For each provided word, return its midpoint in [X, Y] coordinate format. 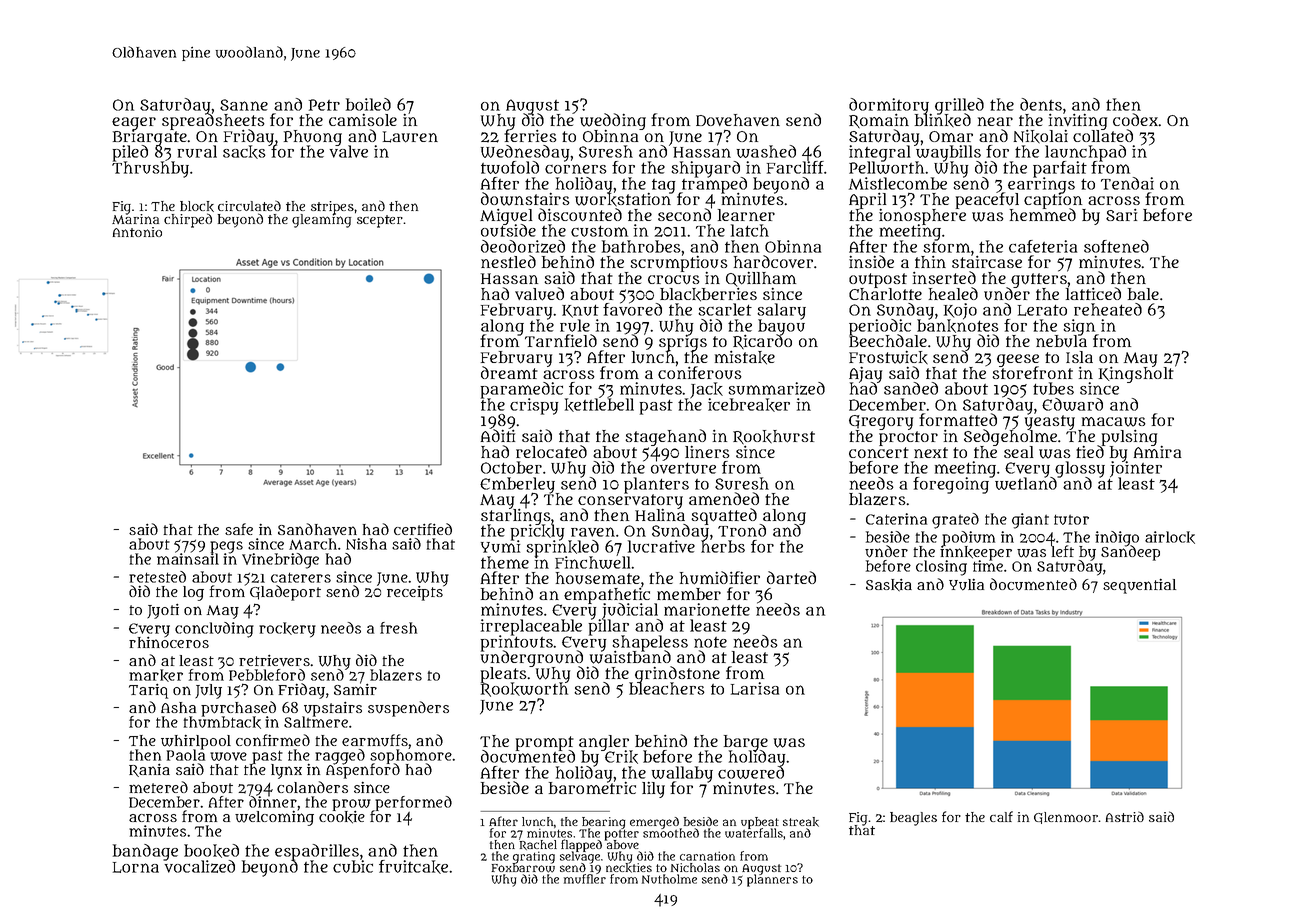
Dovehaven [738, 120]
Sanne [244, 105]
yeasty [1050, 422]
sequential [1139, 586]
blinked [943, 121]
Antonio [137, 232]
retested [157, 577]
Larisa [755, 688]
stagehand [665, 437]
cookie [342, 817]
